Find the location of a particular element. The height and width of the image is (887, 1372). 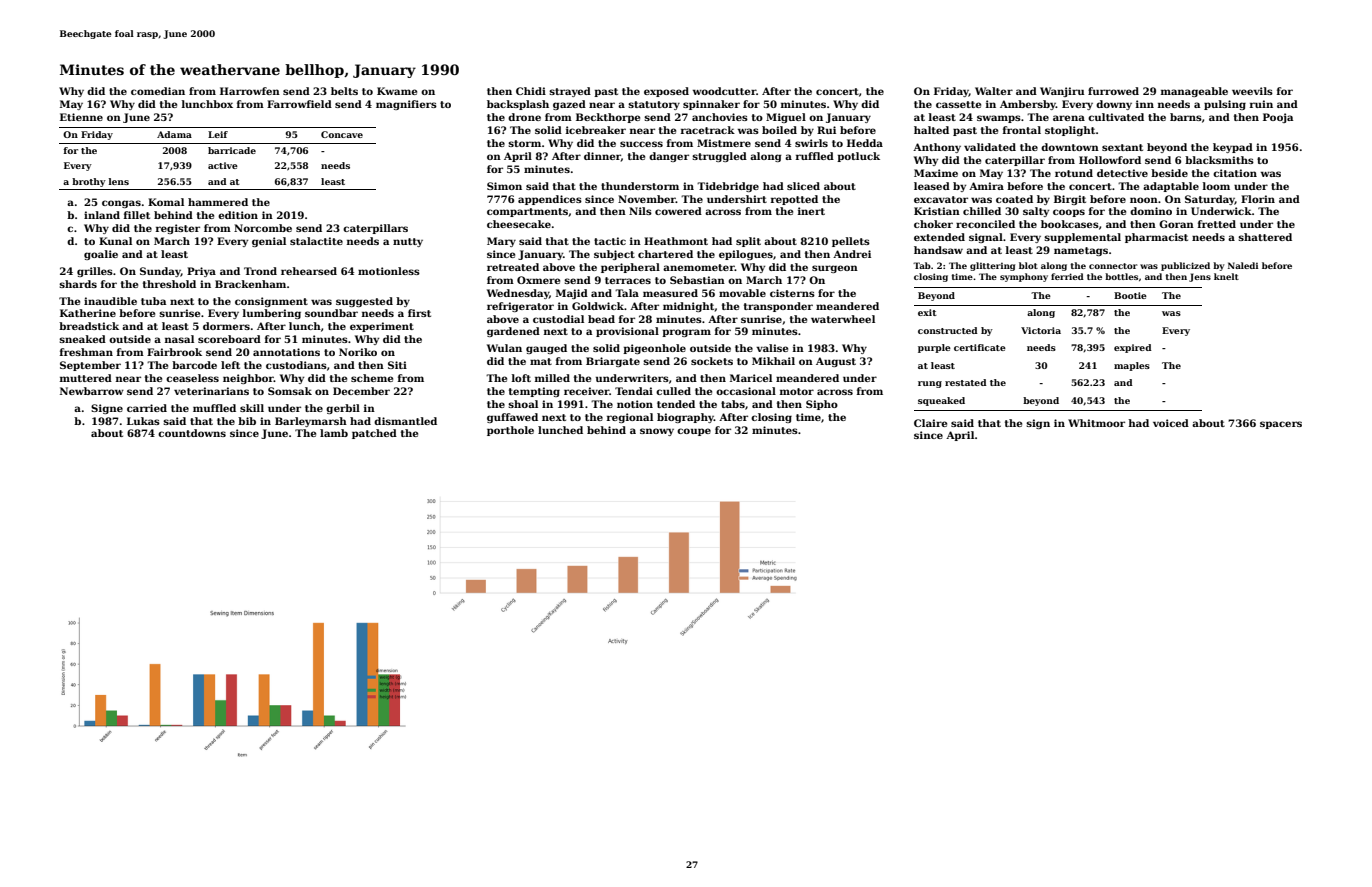

Goldwick is located at coordinates (598, 306).
